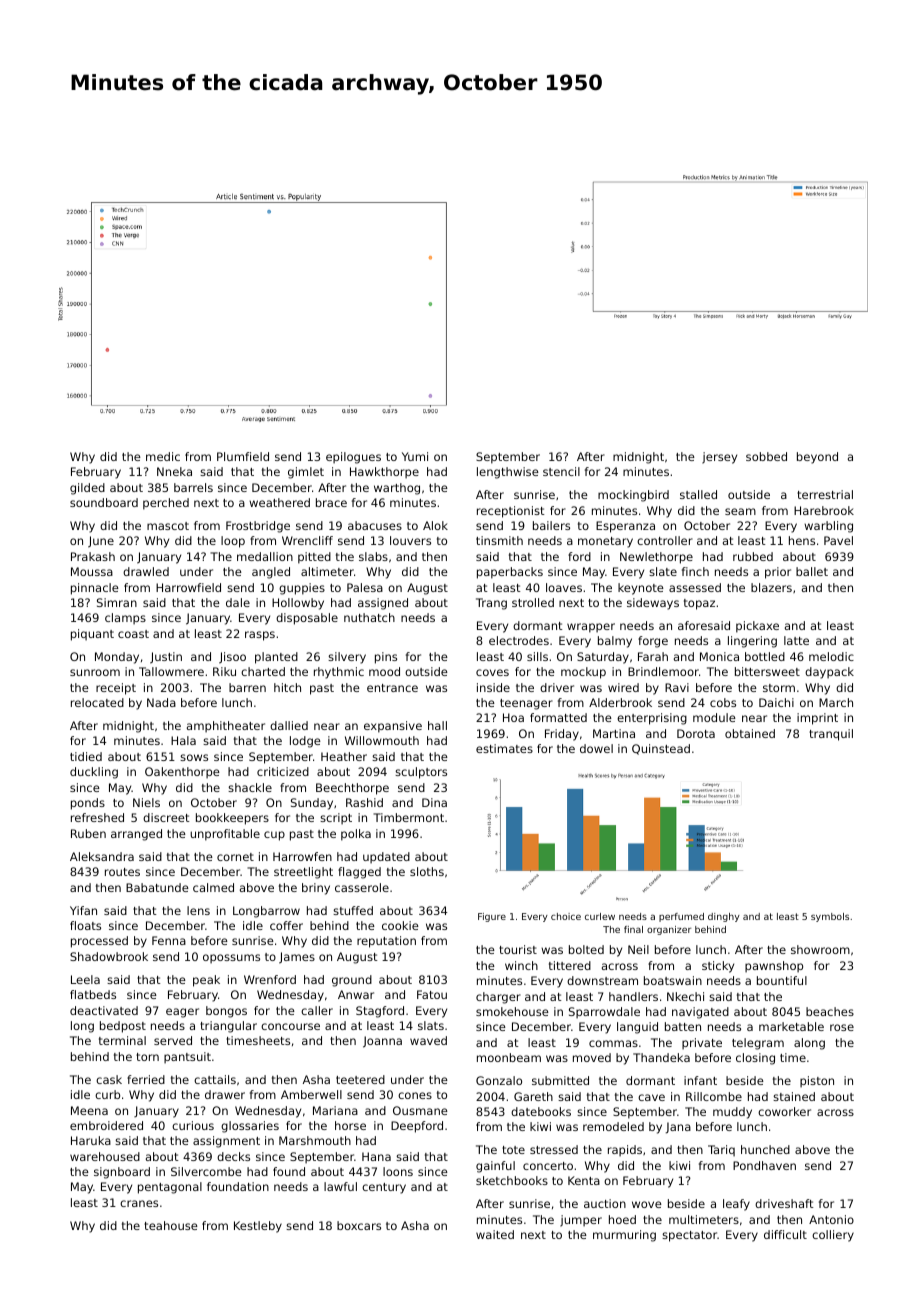 The width and height of the screenshot is (924, 1308). I want to click on Timbermont, so click(408, 817).
